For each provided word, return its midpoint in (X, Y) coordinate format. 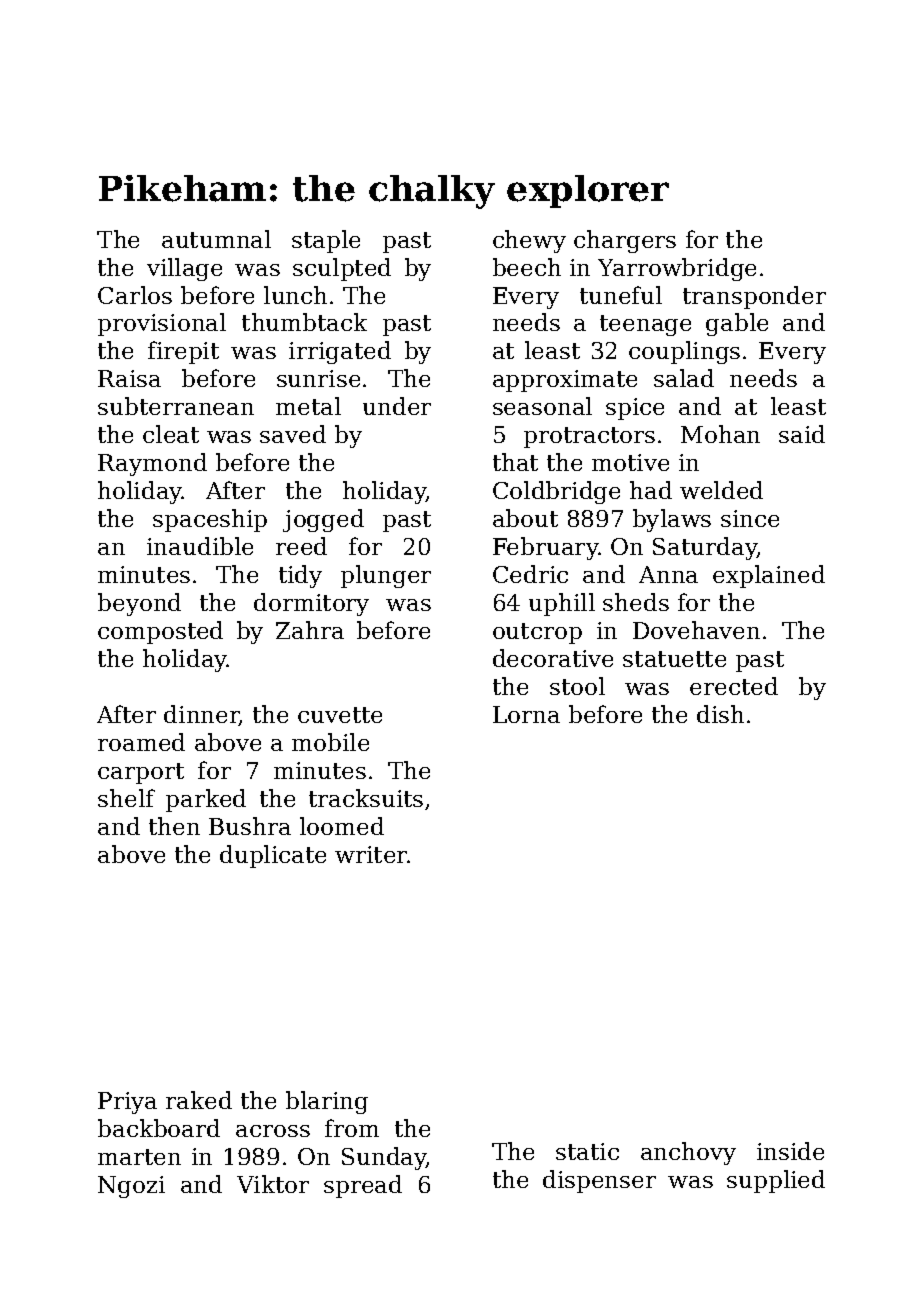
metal (308, 406)
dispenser (599, 1181)
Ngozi (131, 1187)
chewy (529, 241)
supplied (776, 1181)
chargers (625, 241)
